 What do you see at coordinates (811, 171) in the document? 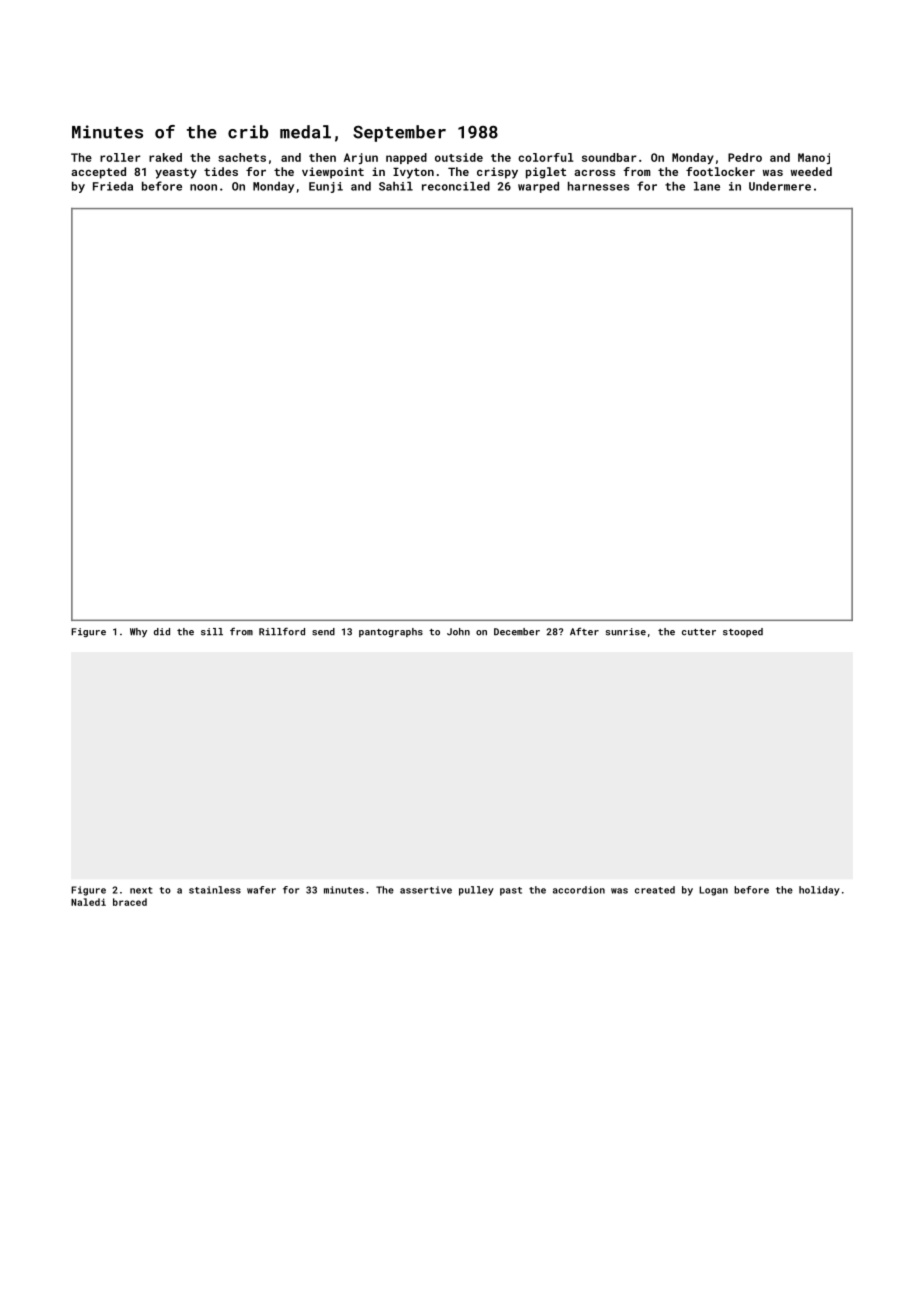
I see `weeded` at bounding box center [811, 171].
